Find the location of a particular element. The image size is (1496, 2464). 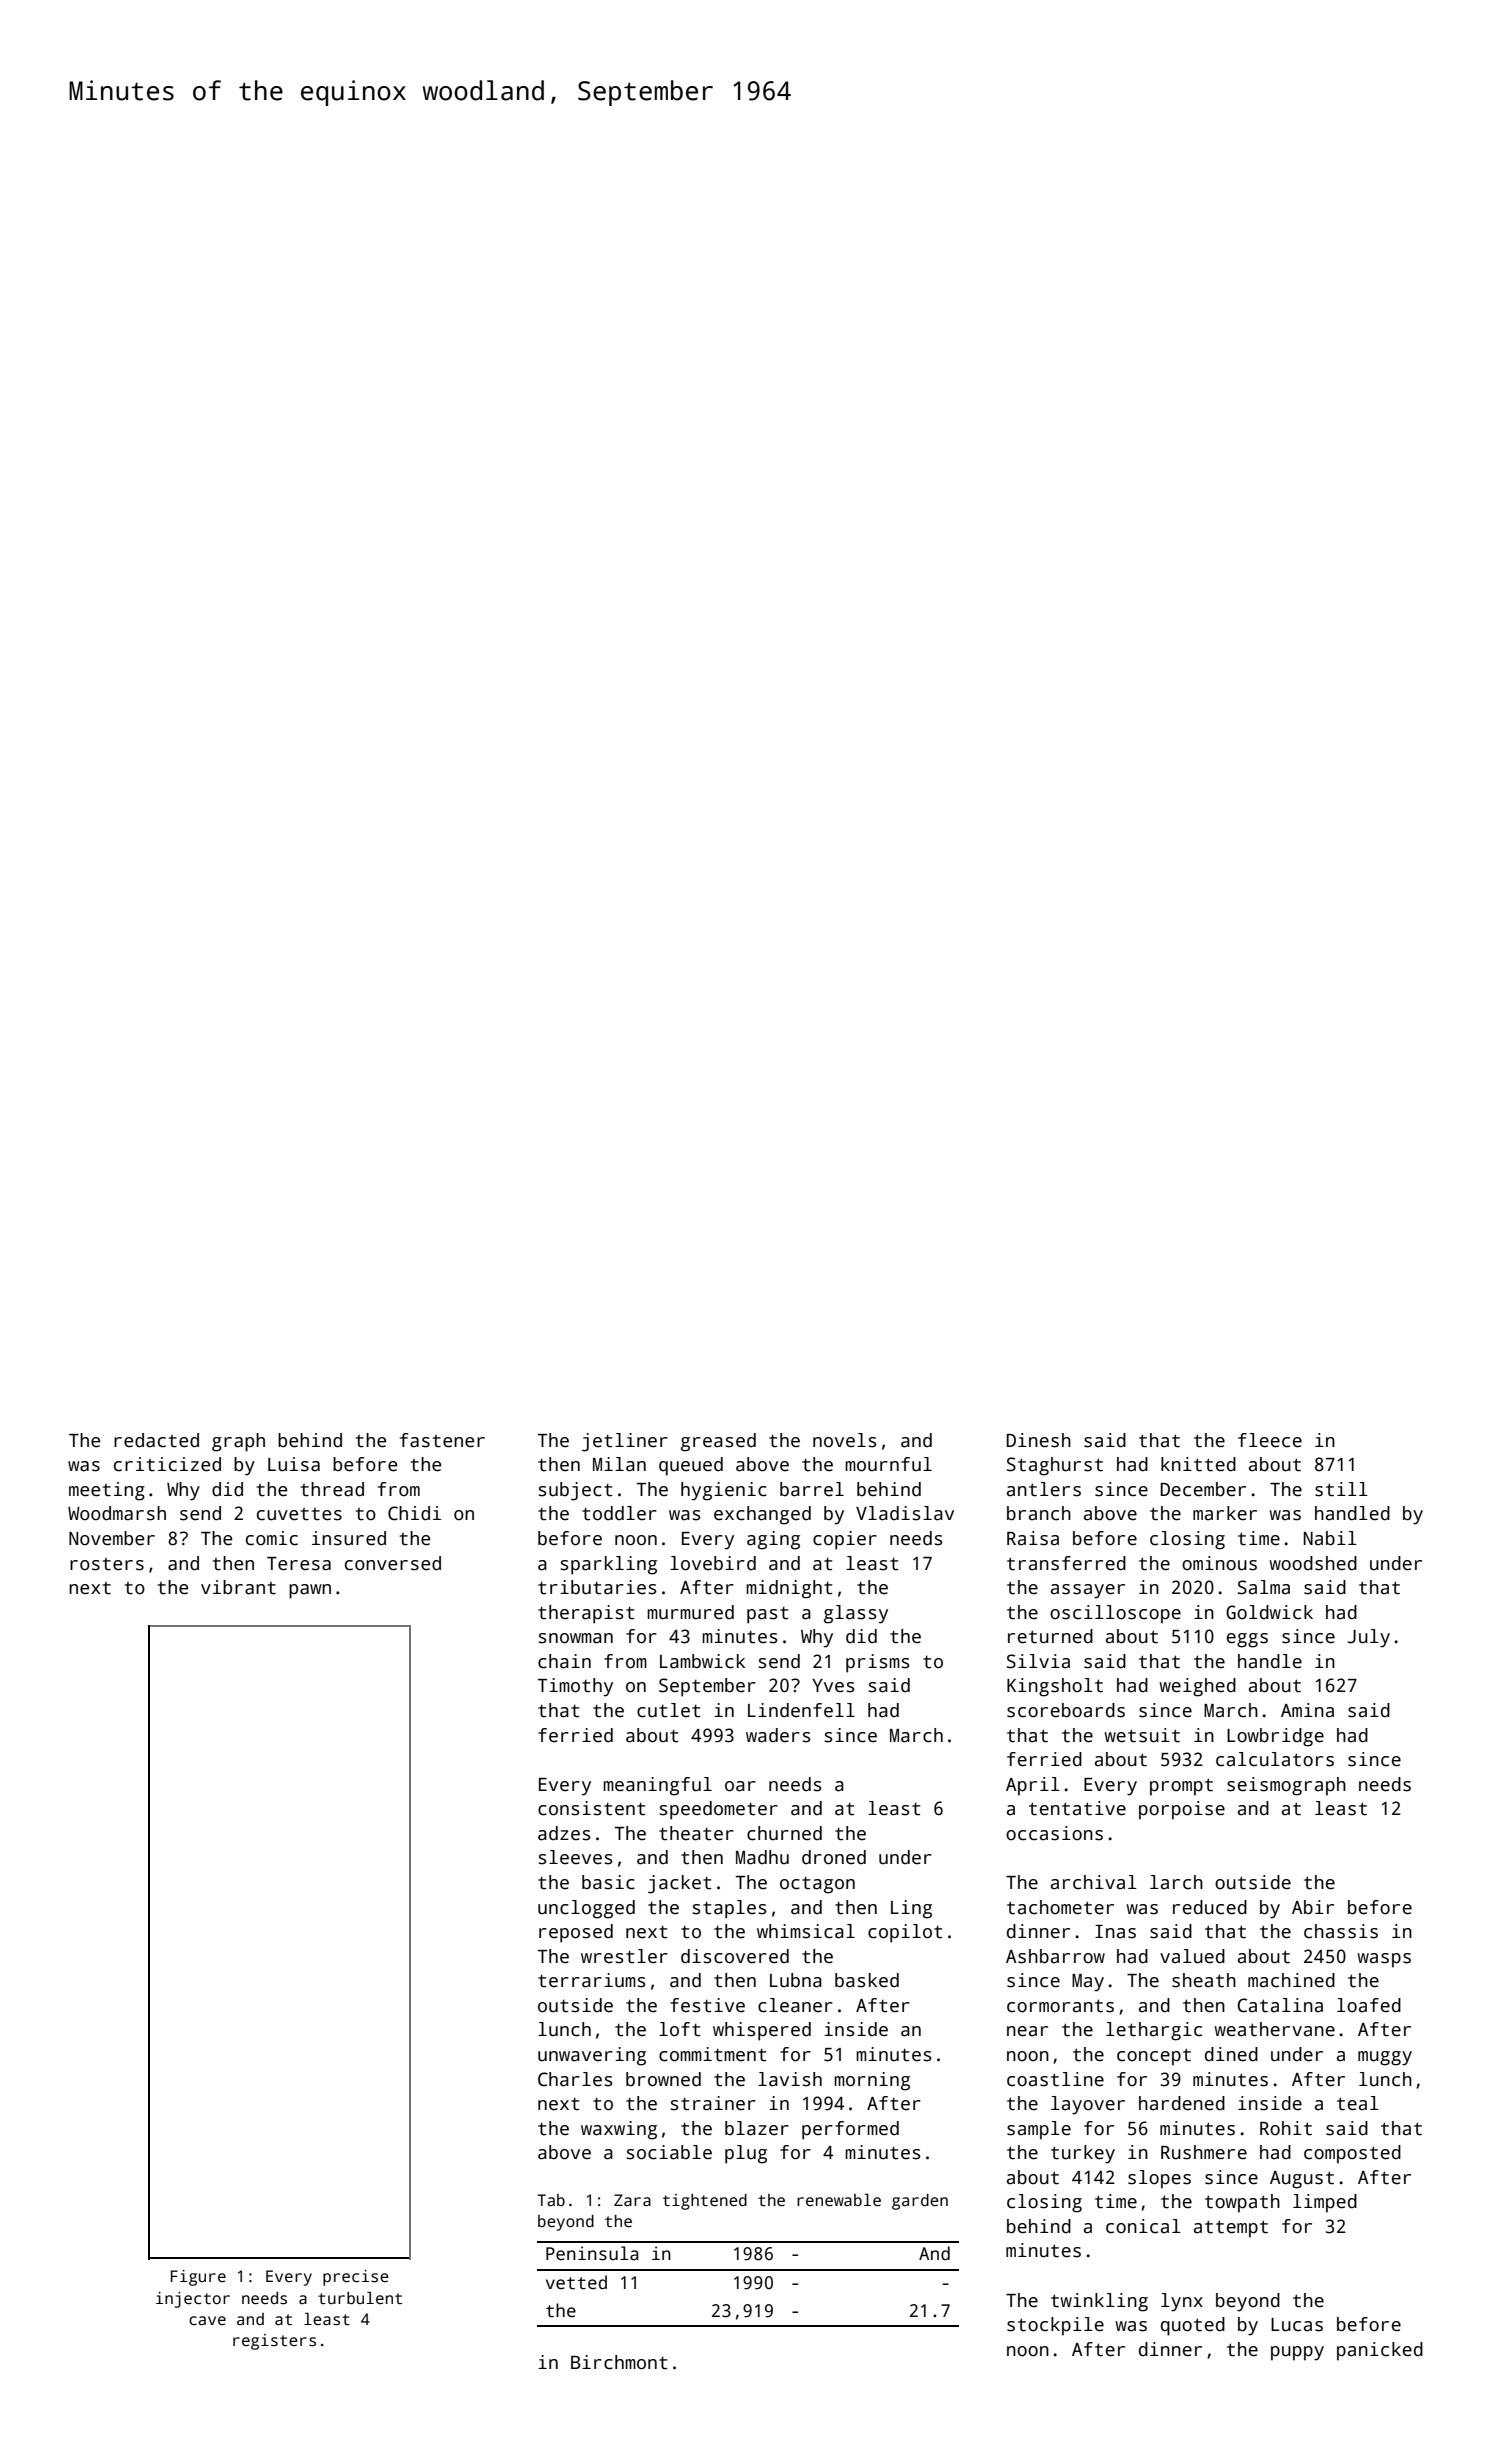

rosters is located at coordinates (107, 1564).
